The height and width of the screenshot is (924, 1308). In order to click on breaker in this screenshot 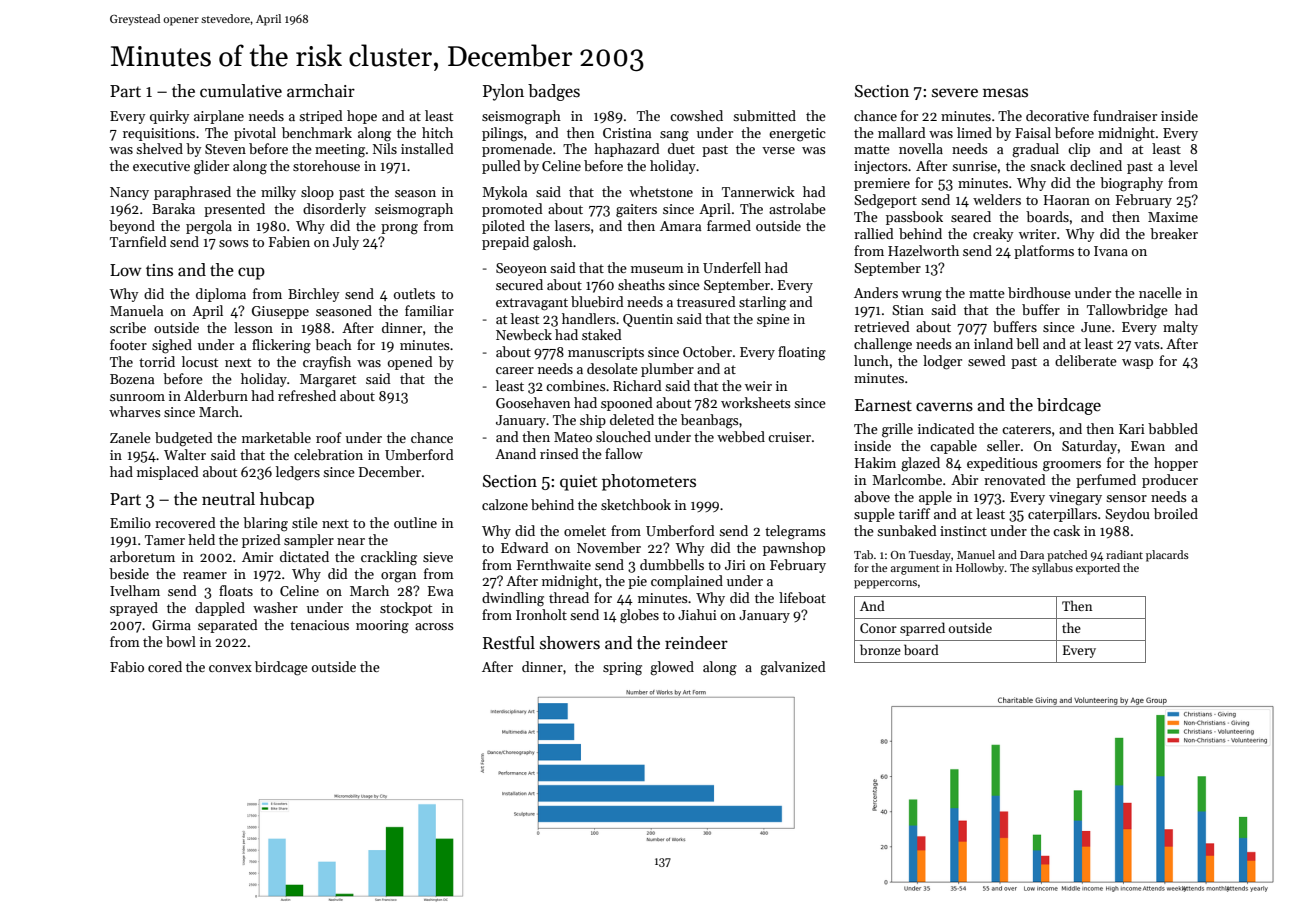, I will do `click(1174, 233)`.
